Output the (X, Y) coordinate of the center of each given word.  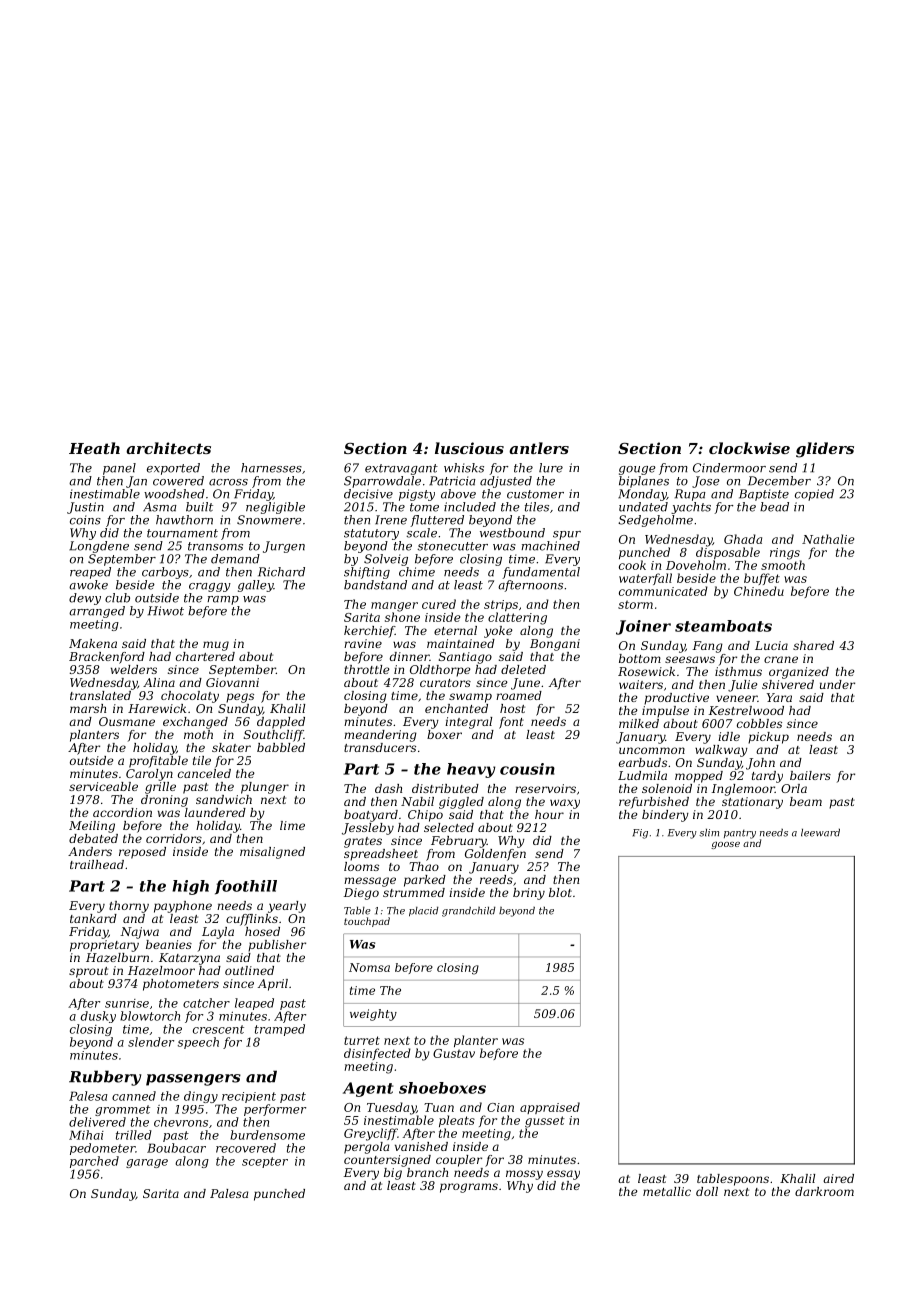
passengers (193, 1080)
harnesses (271, 468)
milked (639, 723)
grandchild (469, 912)
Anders (90, 851)
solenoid (667, 788)
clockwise (749, 448)
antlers (539, 448)
